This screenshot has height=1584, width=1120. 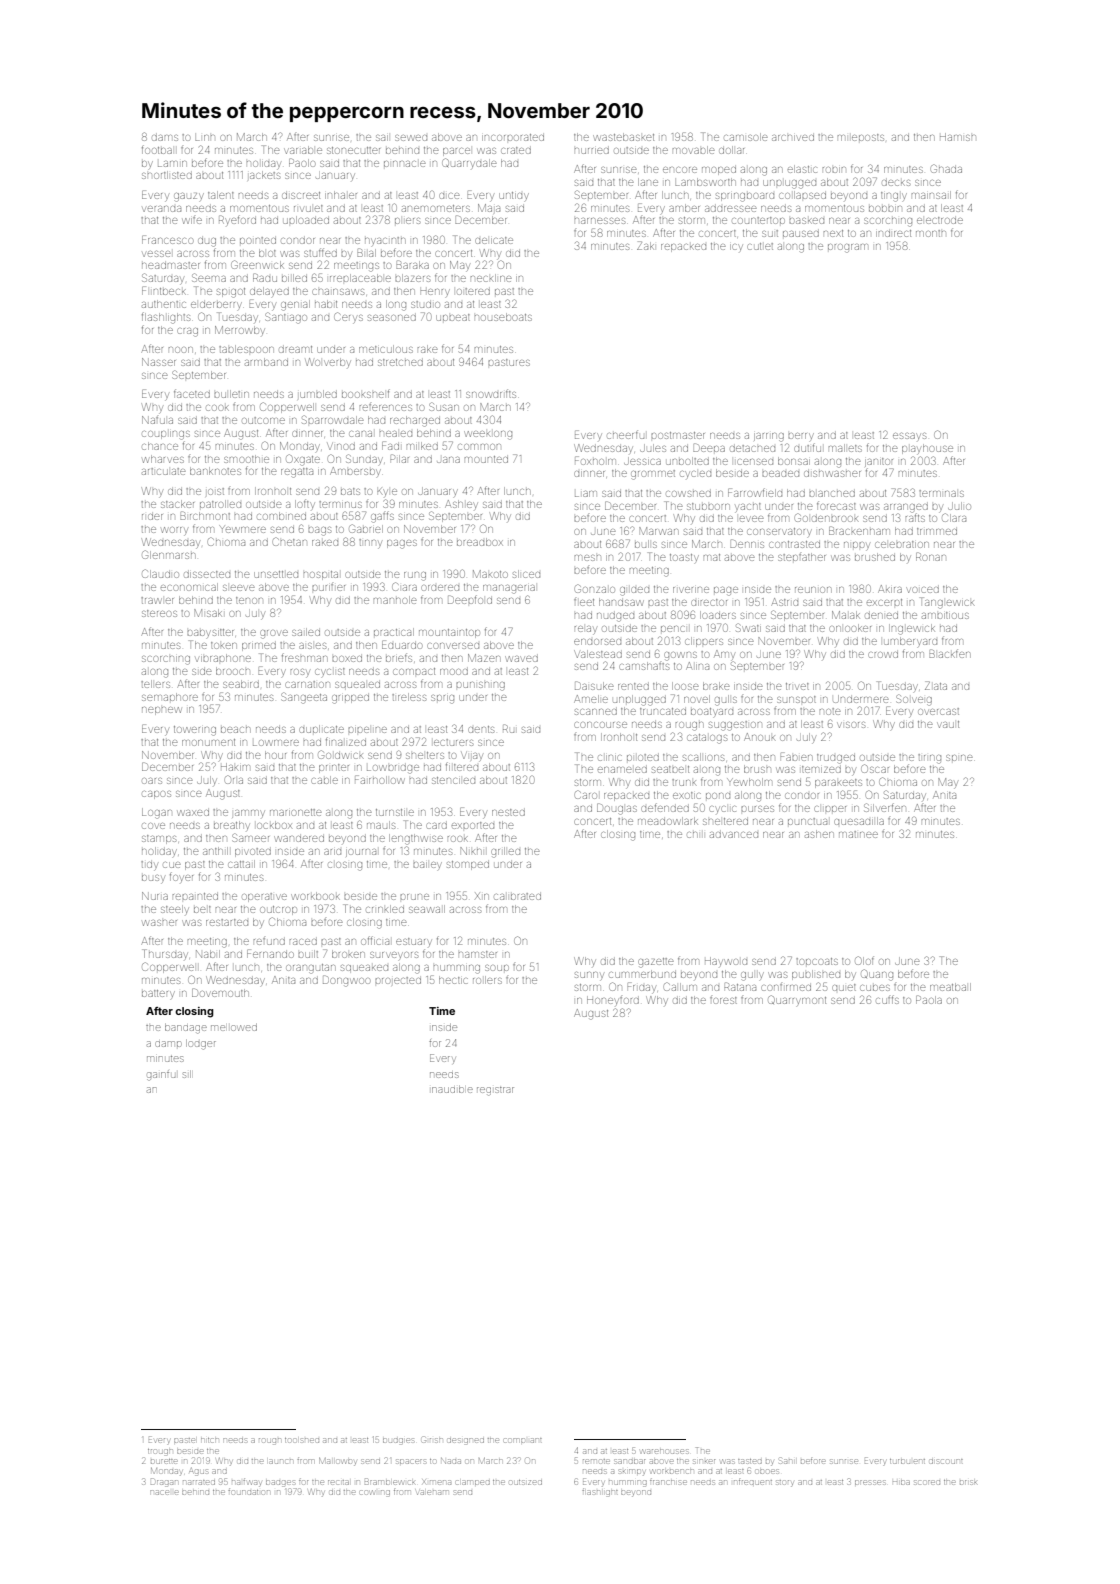 What do you see at coordinates (927, 1482) in the screenshot?
I see `scored` at bounding box center [927, 1482].
